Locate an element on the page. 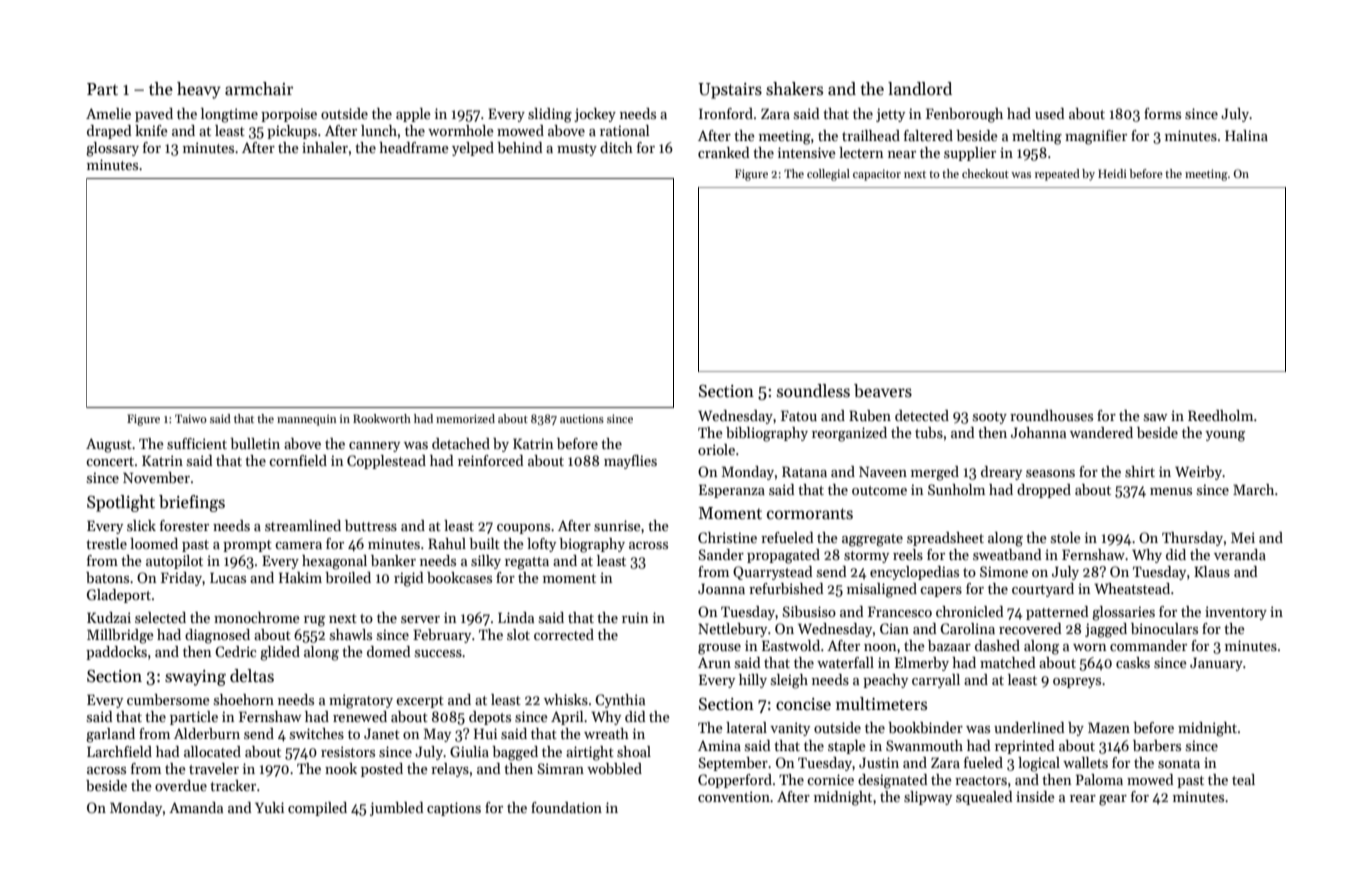 Image resolution: width=1372 pixels, height=887 pixels. checkout is located at coordinates (985, 173).
